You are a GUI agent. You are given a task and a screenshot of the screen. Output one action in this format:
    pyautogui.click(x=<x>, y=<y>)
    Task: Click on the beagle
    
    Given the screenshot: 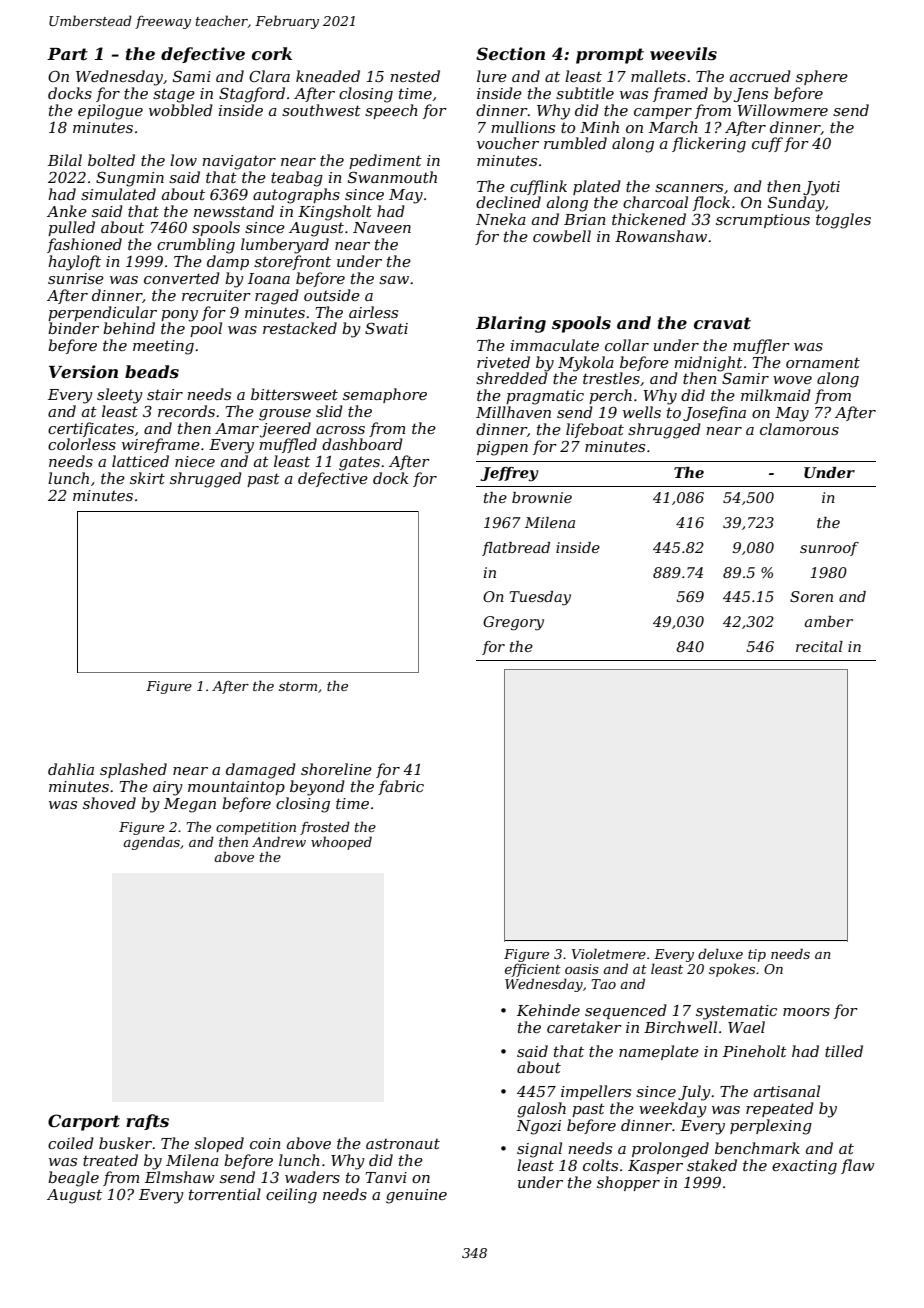 What is the action you would take?
    pyautogui.click(x=73, y=1179)
